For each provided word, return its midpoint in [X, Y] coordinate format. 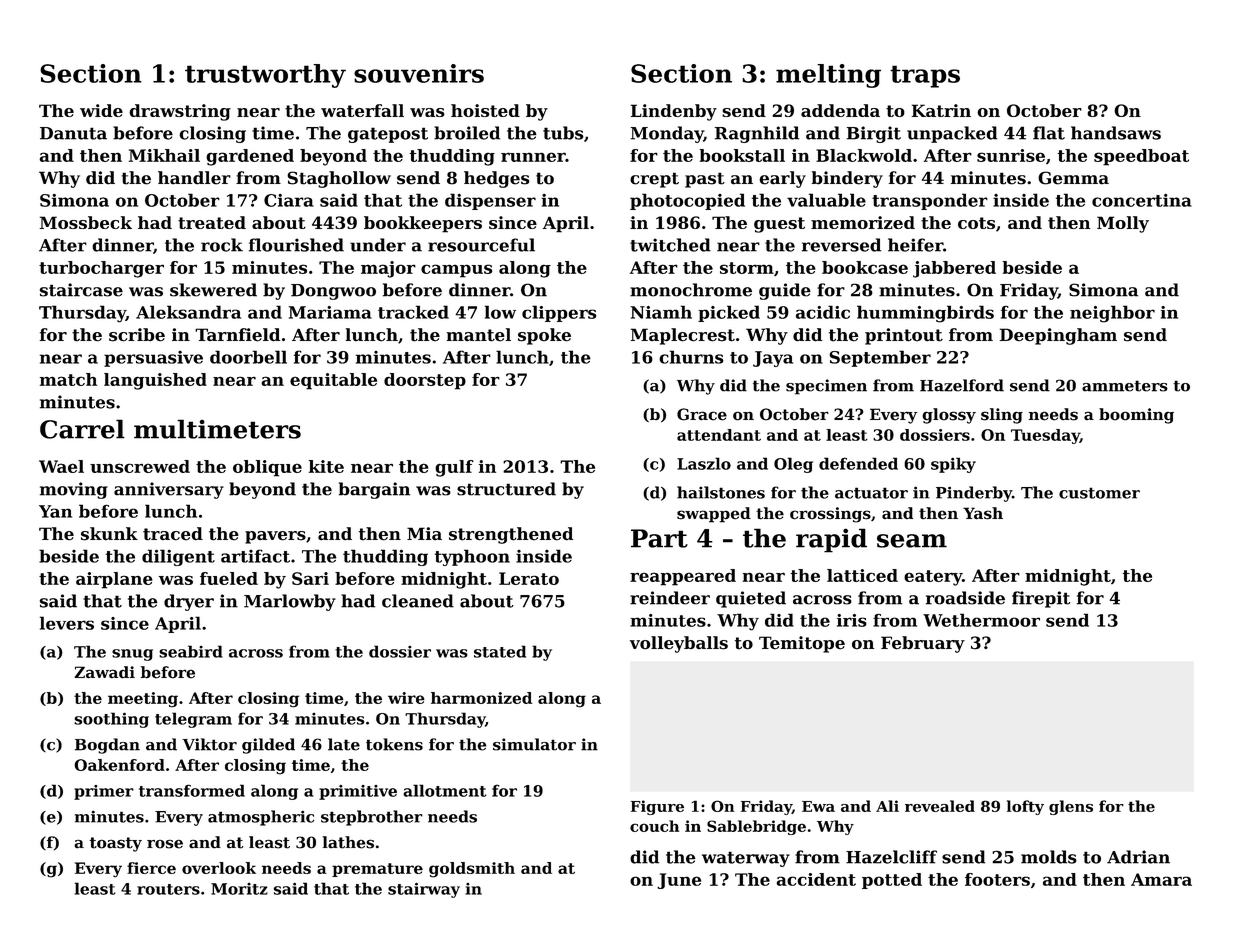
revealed [940, 806]
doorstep [425, 381]
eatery [933, 578]
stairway [424, 890]
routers [168, 889]
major [388, 269]
